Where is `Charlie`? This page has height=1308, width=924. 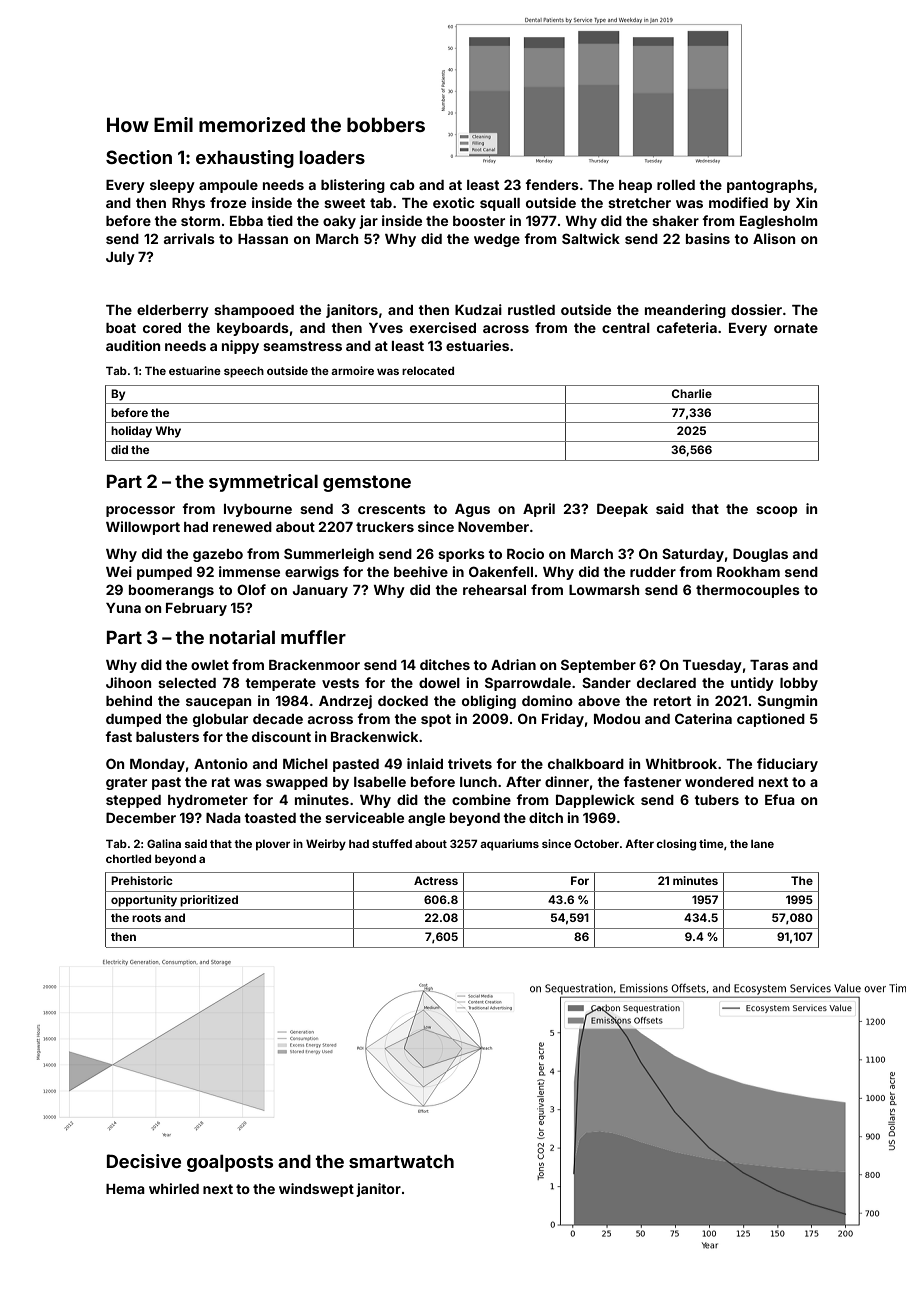 Charlie is located at coordinates (692, 393).
